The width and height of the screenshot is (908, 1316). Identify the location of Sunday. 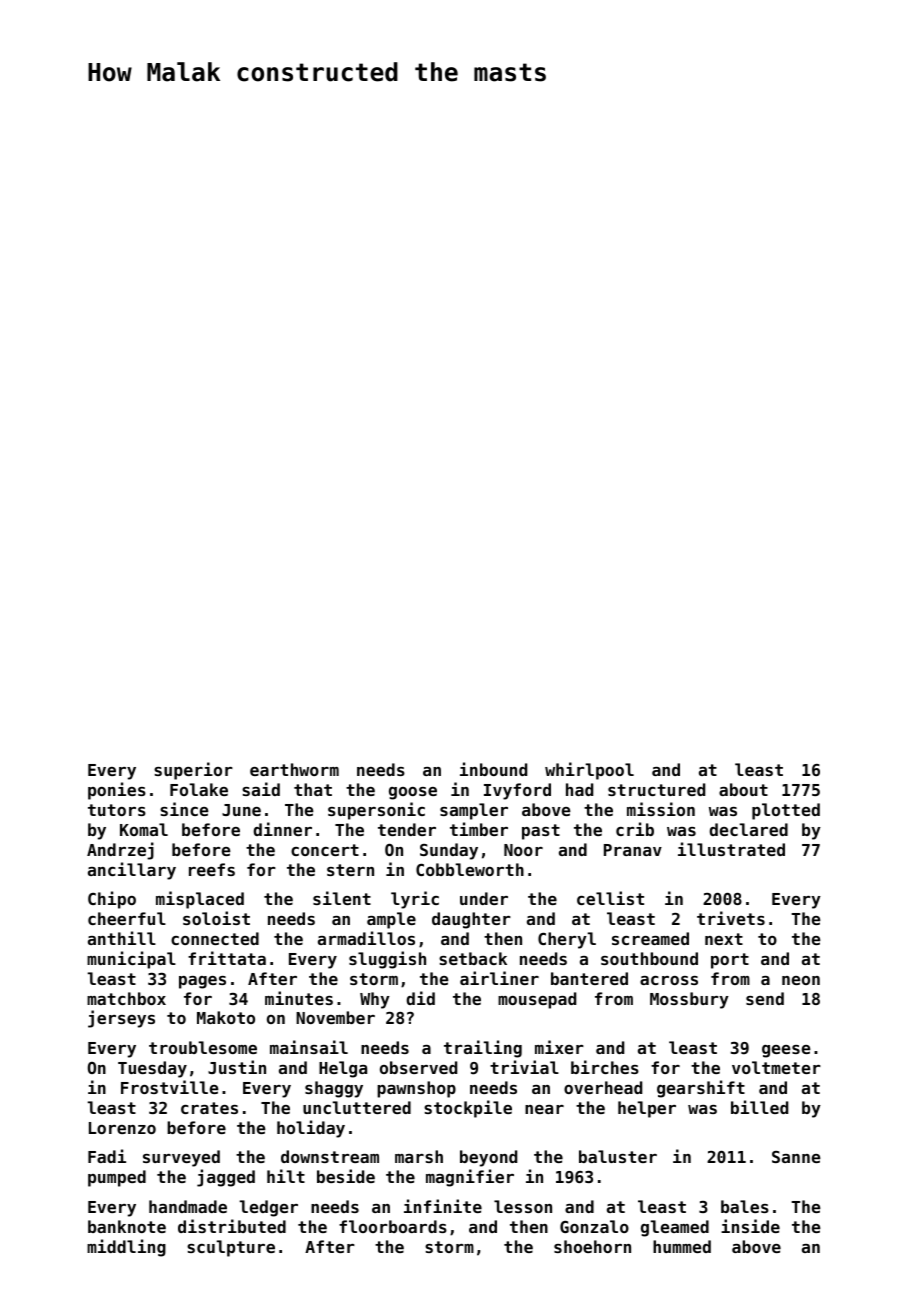
(449, 851).
